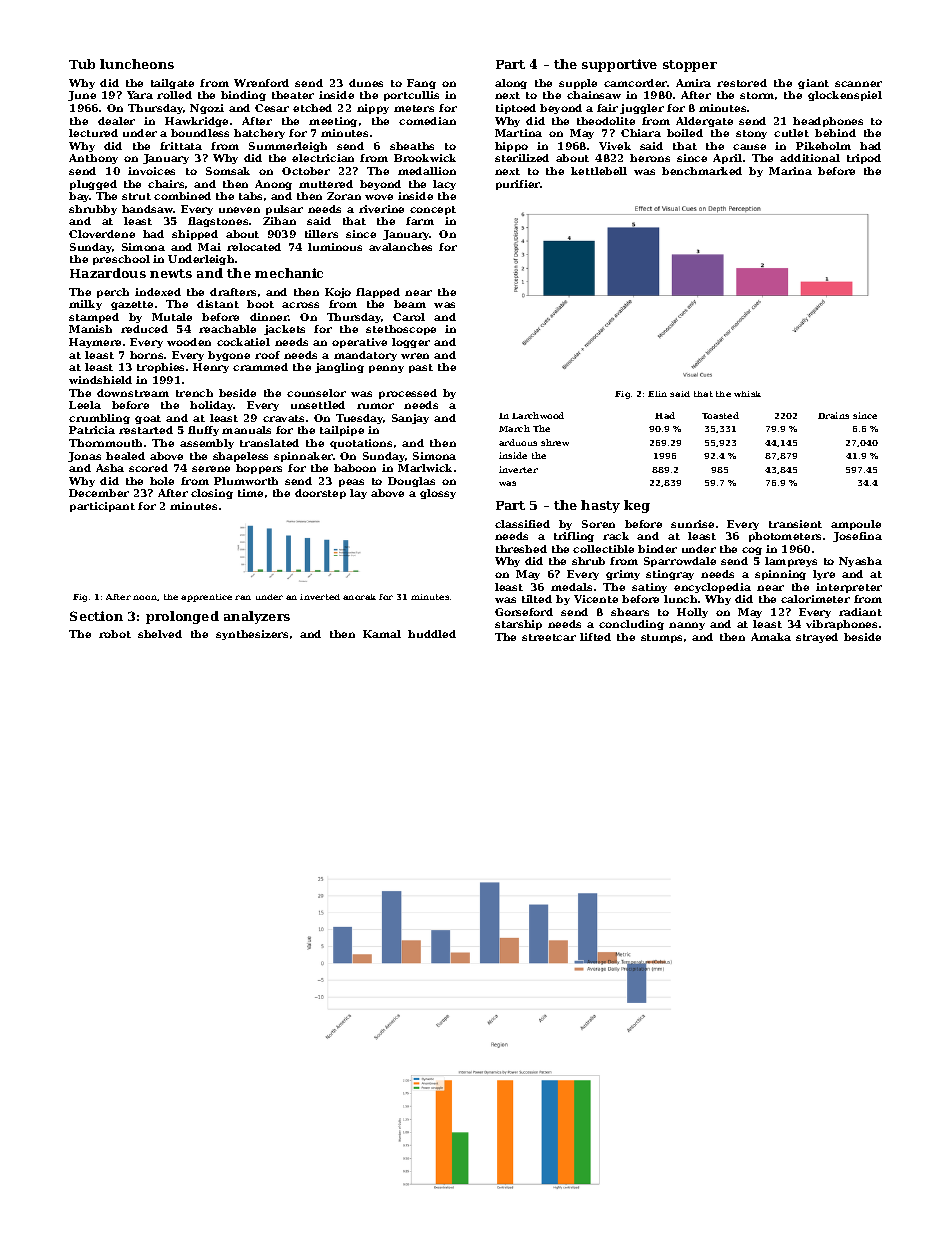 The height and width of the screenshot is (1233, 952). Describe the element at coordinates (720, 415) in the screenshot. I see `Toasted` at that location.
